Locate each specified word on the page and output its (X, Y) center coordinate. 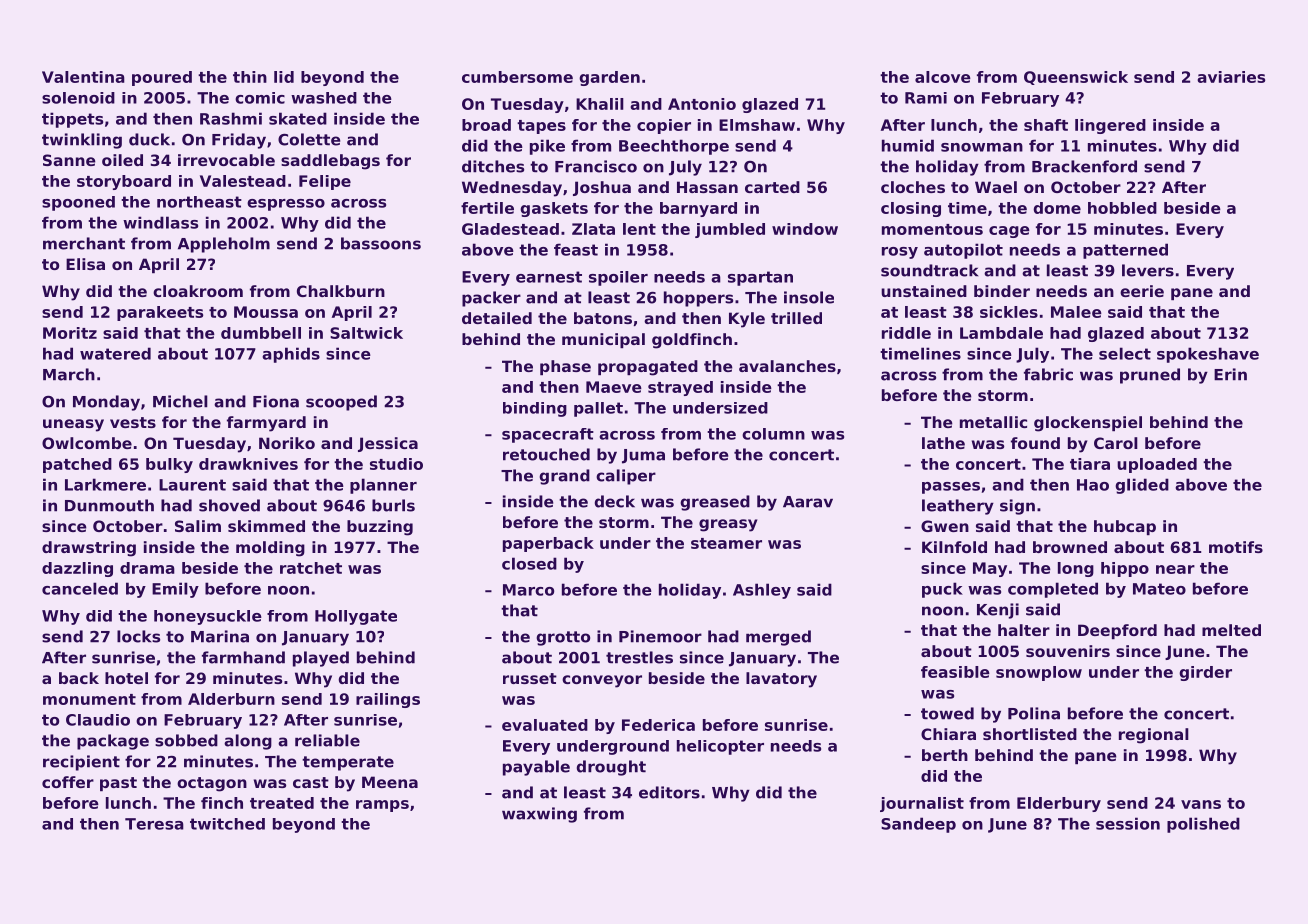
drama (147, 568)
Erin (1230, 374)
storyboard (124, 182)
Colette (309, 139)
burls (393, 505)
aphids (291, 355)
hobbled (1122, 208)
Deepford (1117, 631)
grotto (563, 638)
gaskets (554, 209)
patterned (1125, 251)
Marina (220, 636)
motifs (1236, 547)
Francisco (596, 166)
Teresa (154, 824)
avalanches (787, 366)
